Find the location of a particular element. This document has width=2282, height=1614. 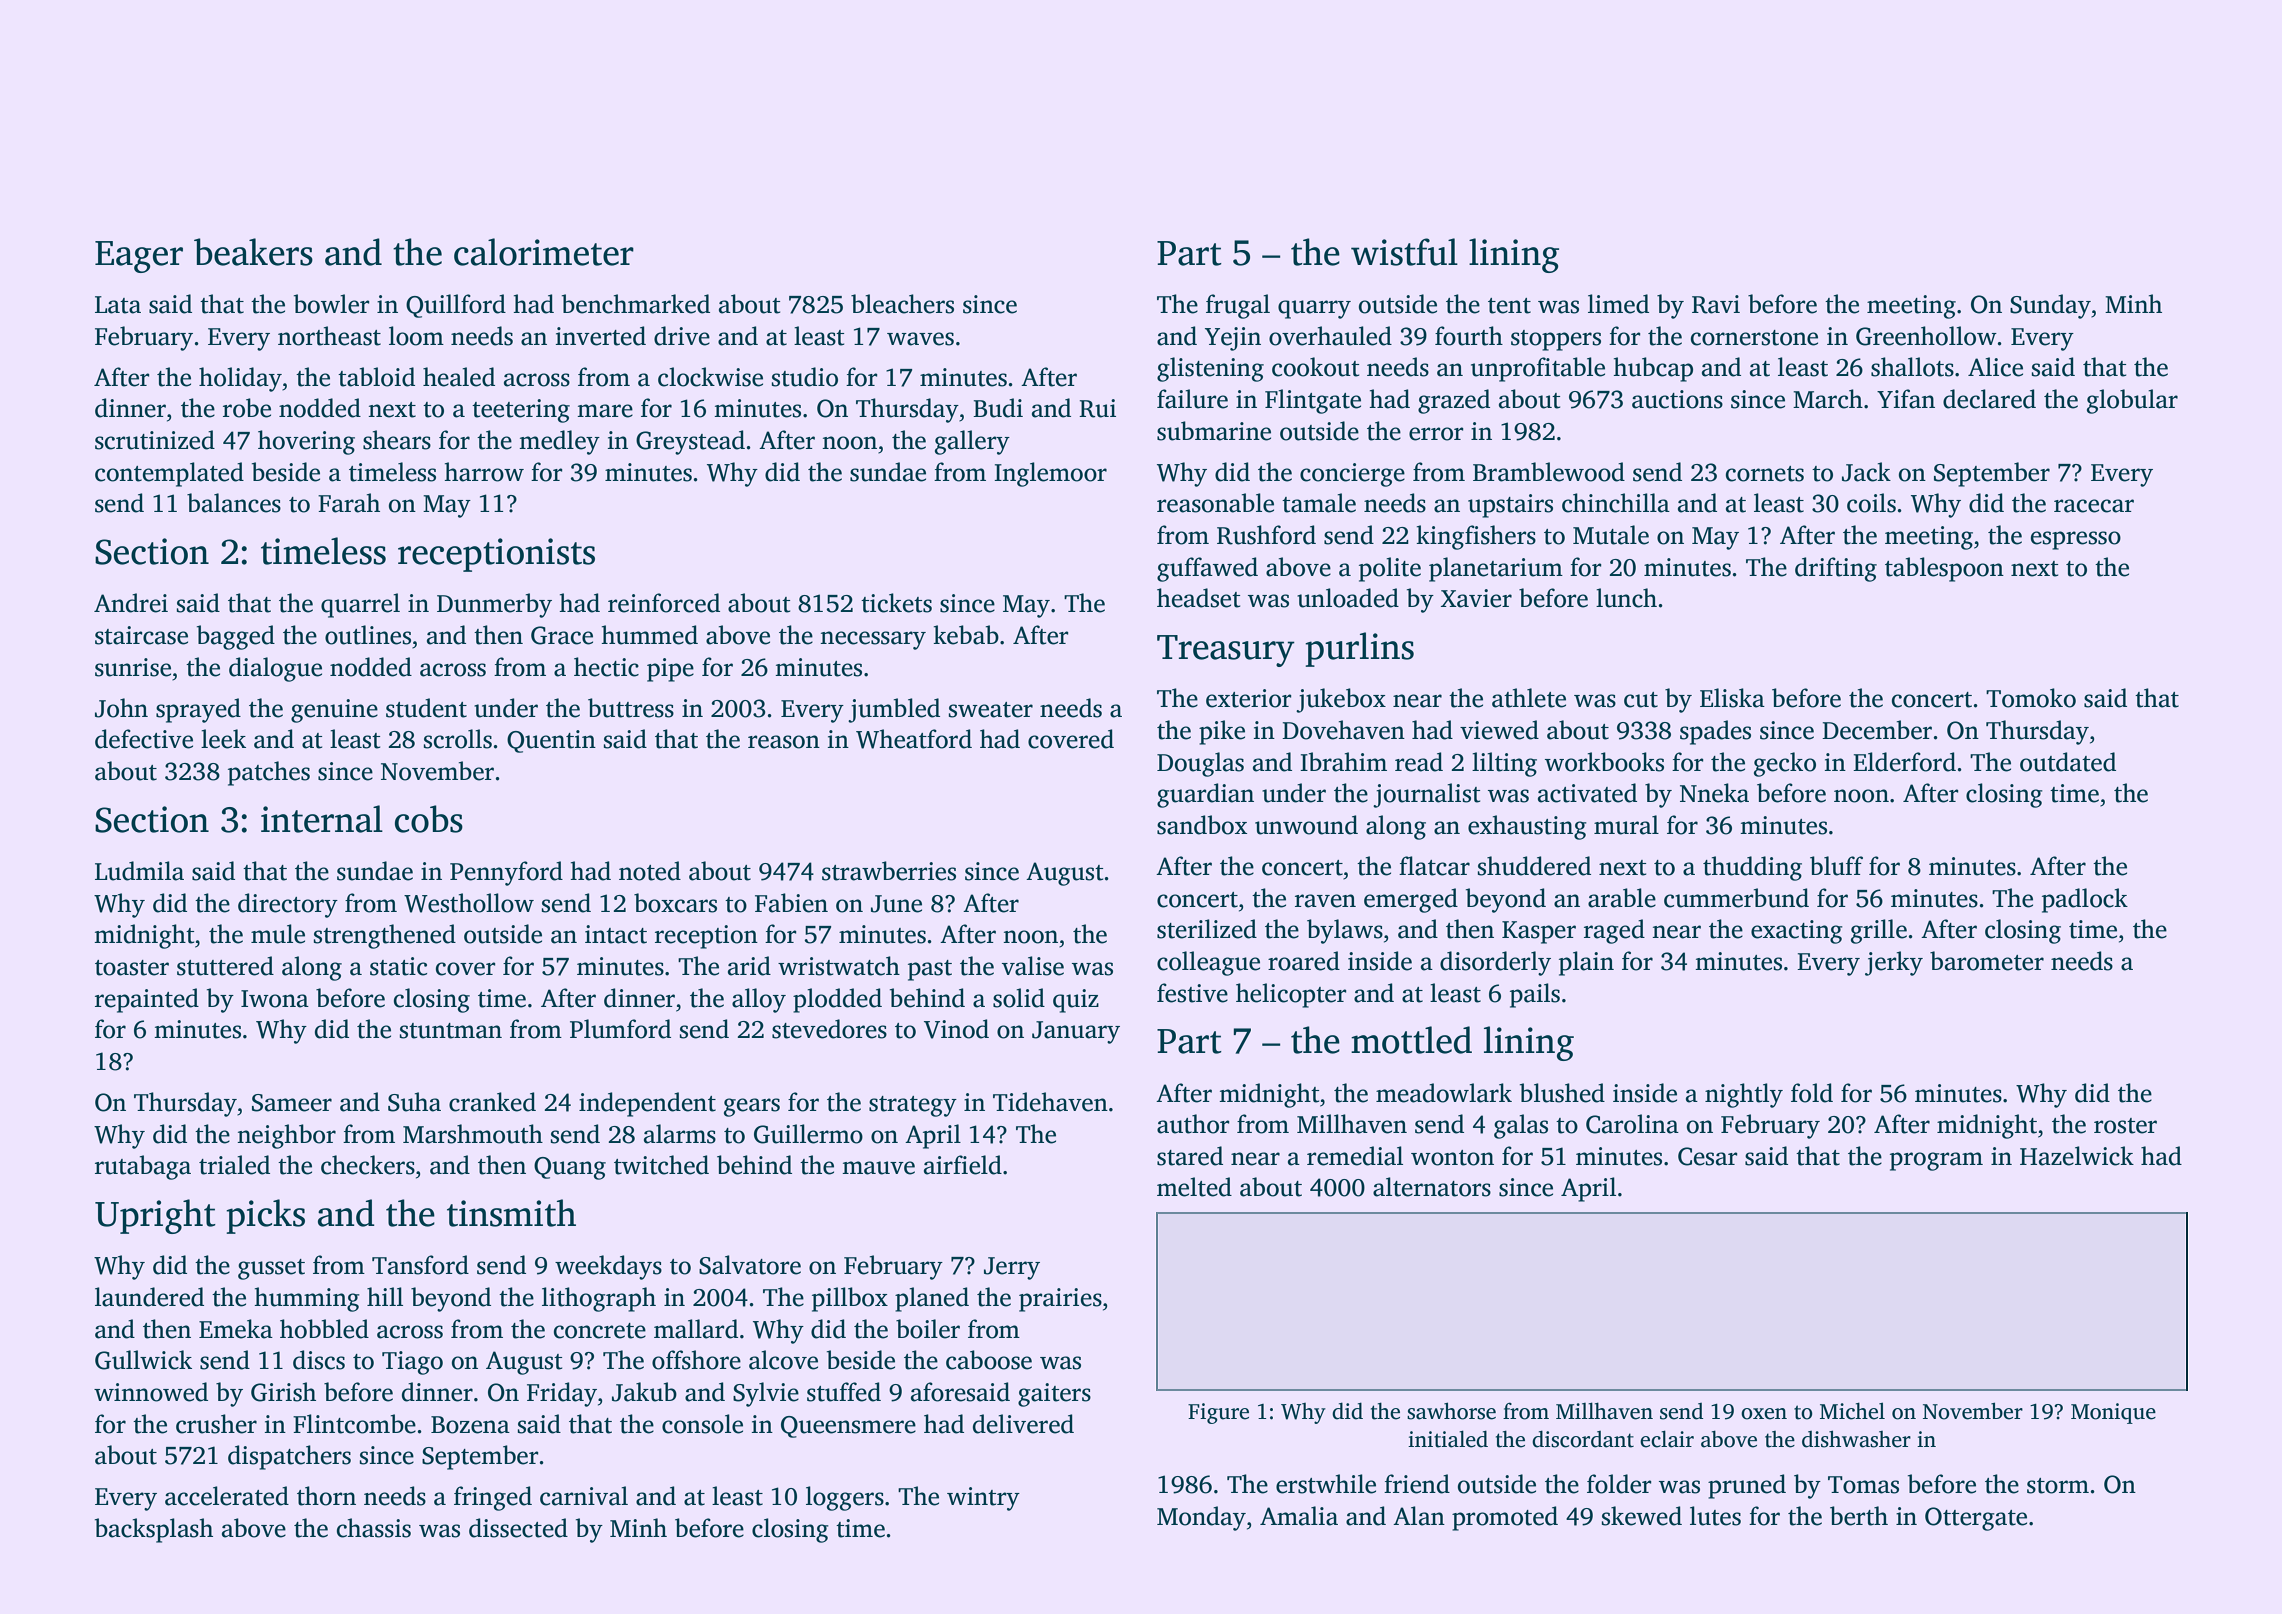

Jerry is located at coordinates (1012, 1268).
